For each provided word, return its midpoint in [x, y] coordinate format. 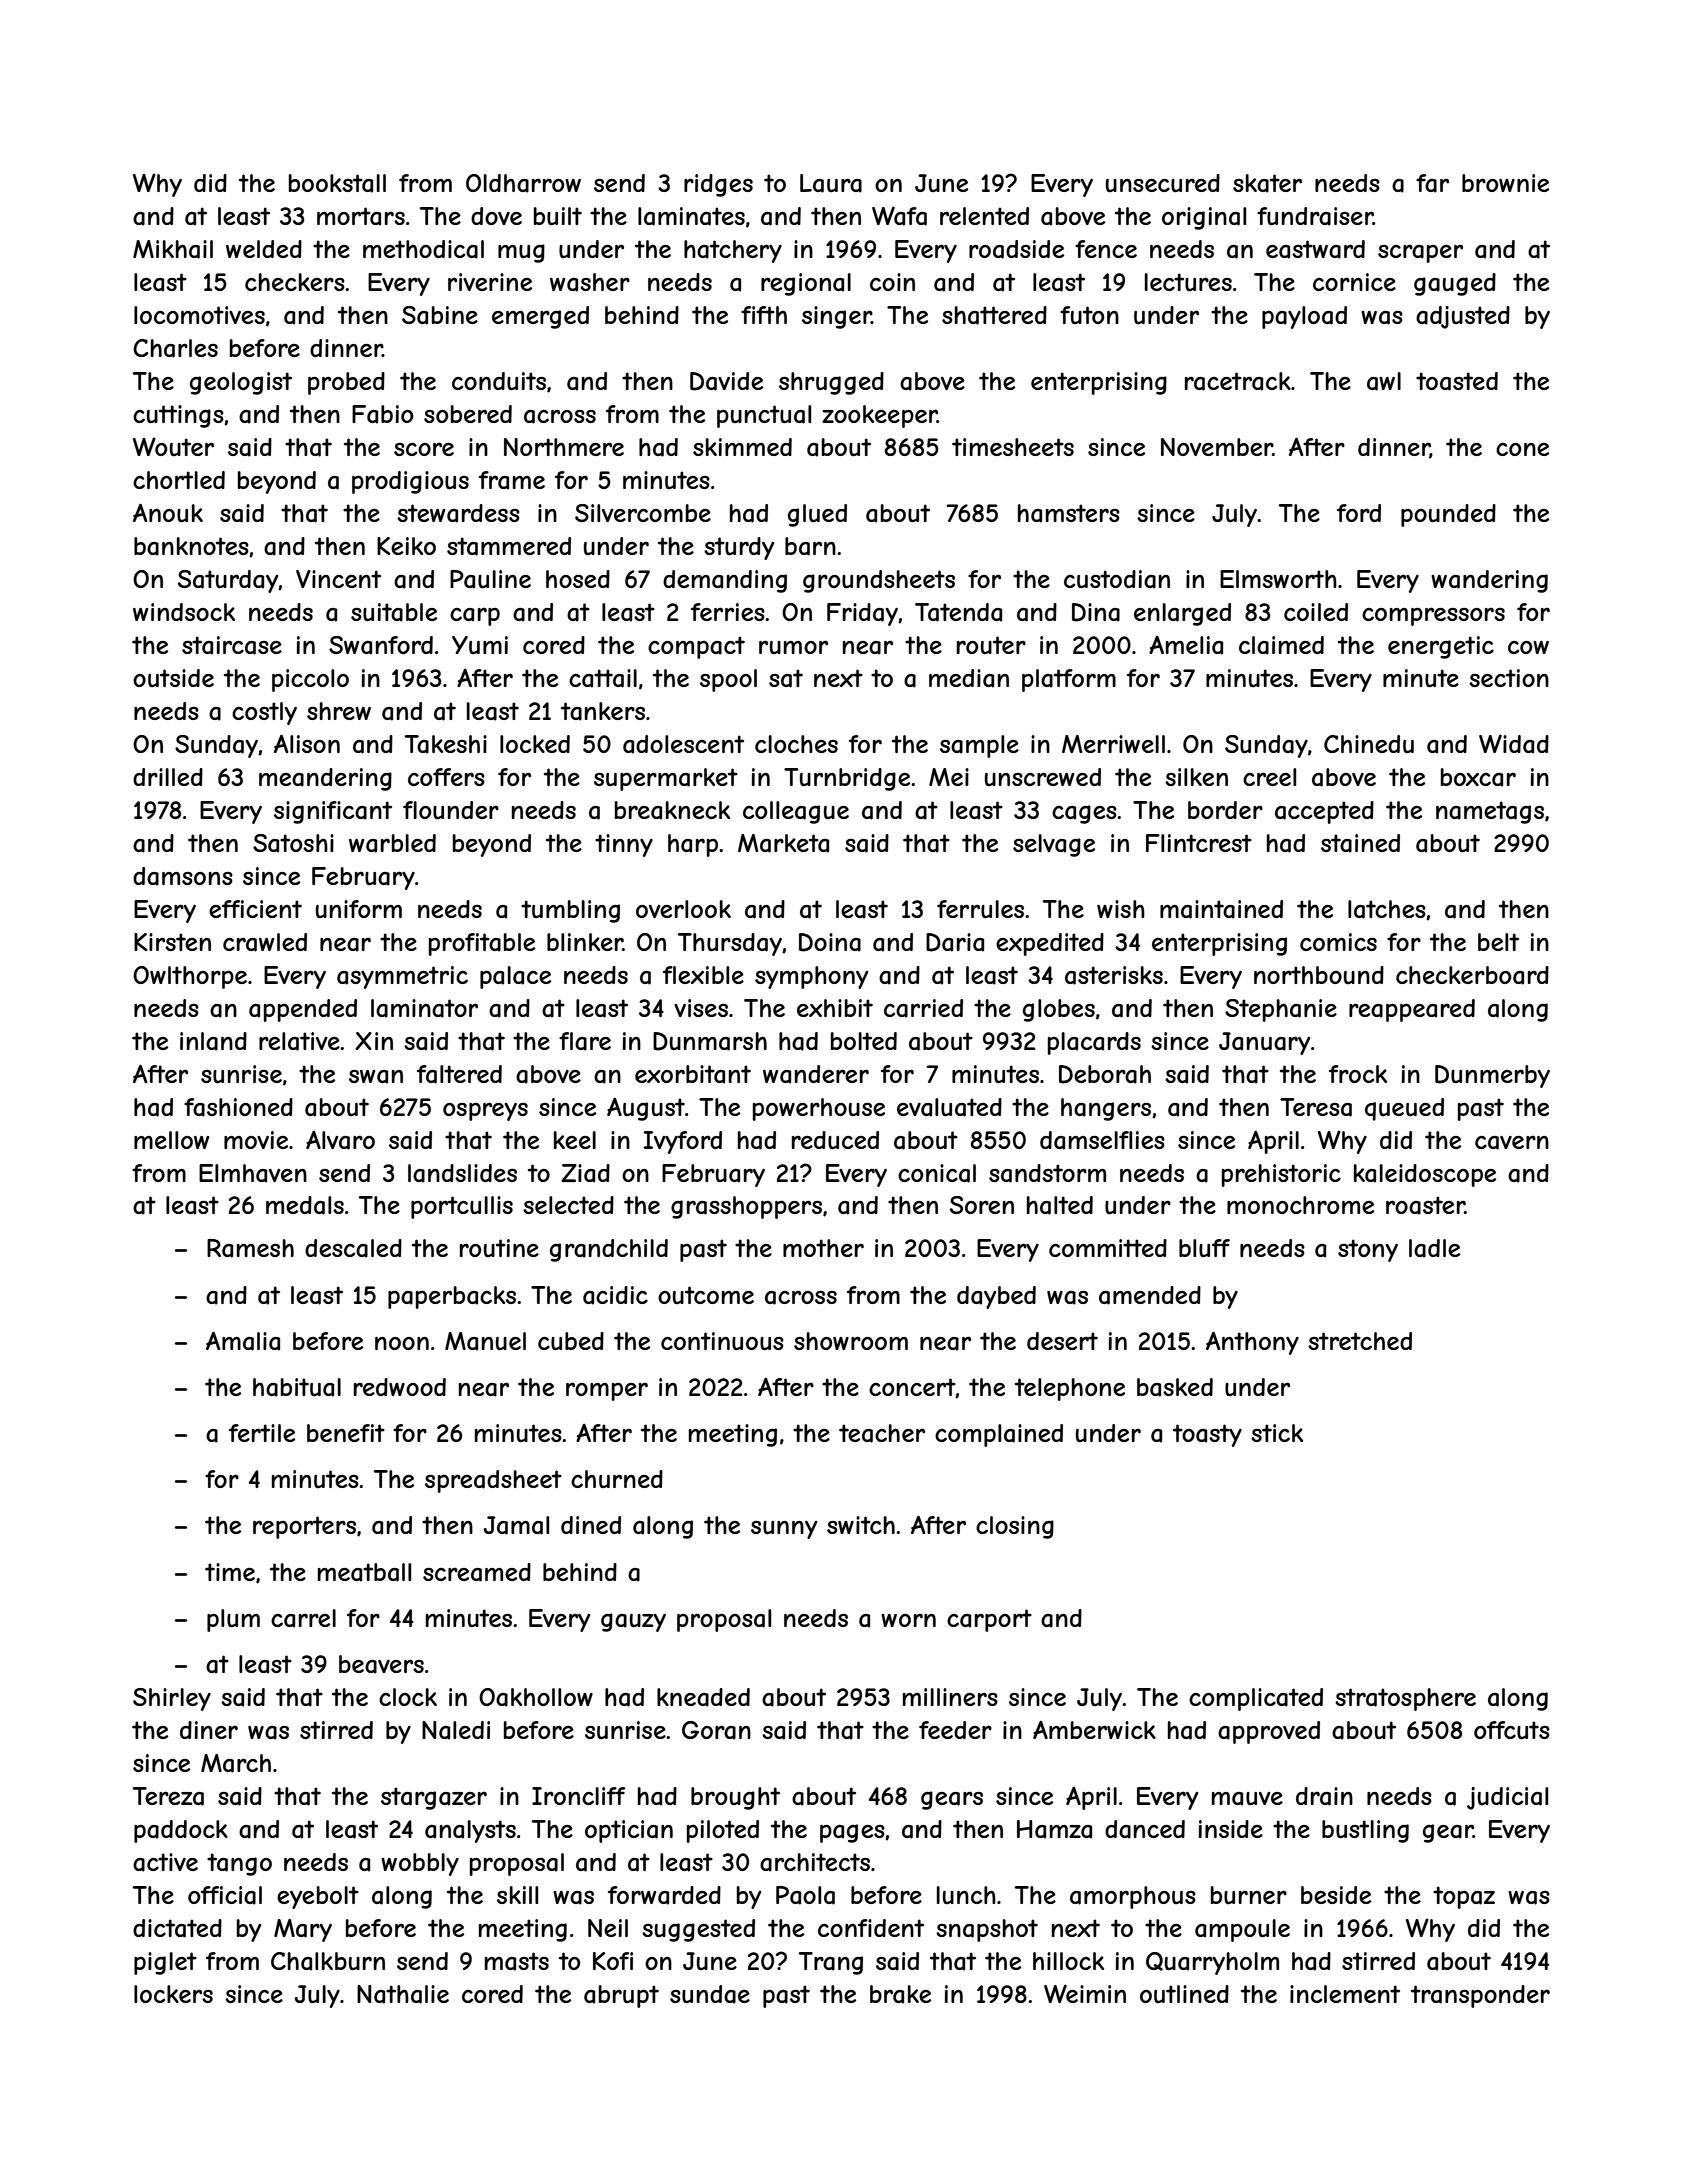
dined [591, 1525]
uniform [359, 909]
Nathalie [403, 1994]
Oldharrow [523, 183]
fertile [262, 1433]
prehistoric [1281, 1175]
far [1432, 183]
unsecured [1163, 183]
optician [629, 1831]
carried [923, 1008]
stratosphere [1405, 1699]
